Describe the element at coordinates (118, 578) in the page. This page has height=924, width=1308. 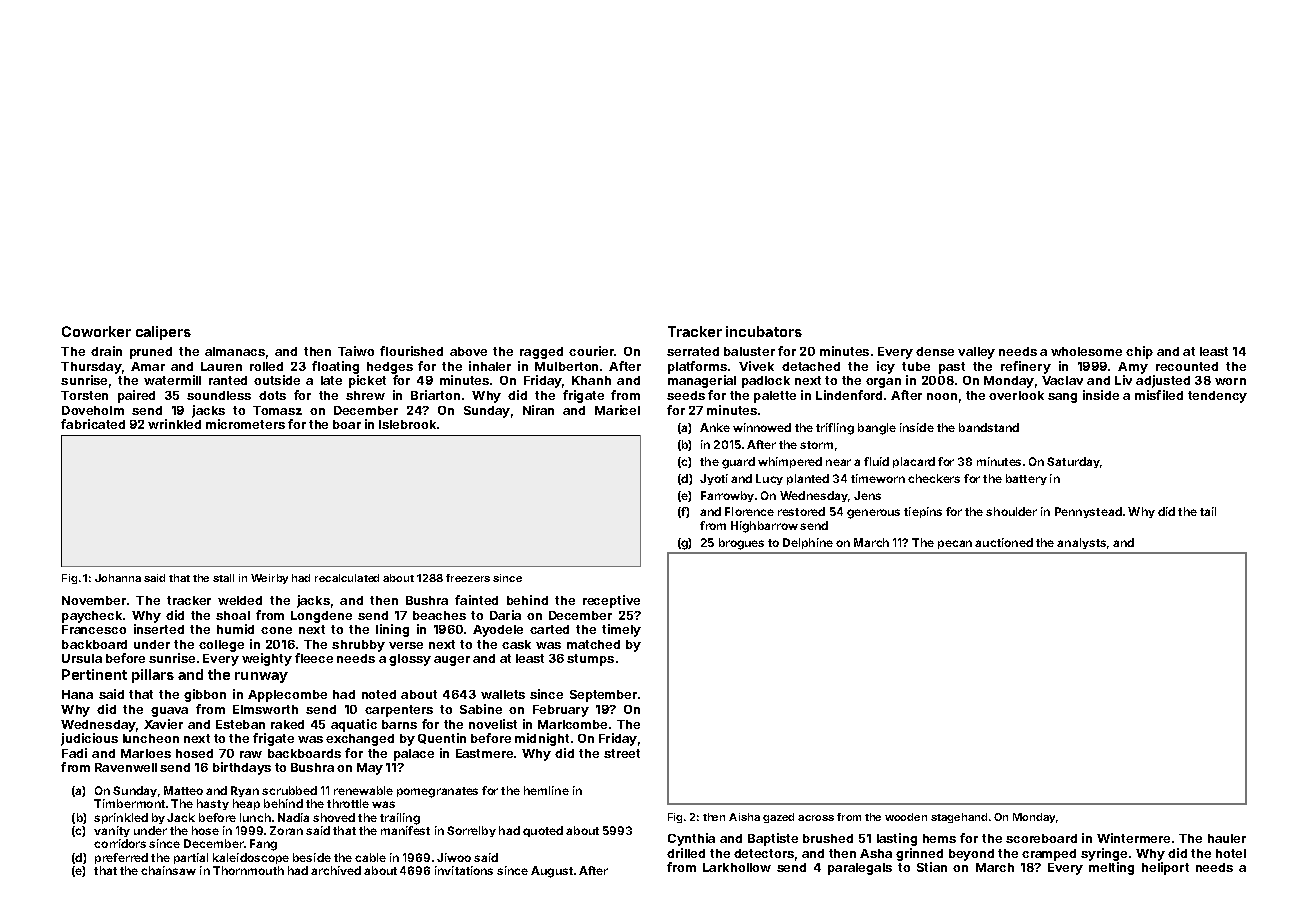
I see `Johanna` at that location.
